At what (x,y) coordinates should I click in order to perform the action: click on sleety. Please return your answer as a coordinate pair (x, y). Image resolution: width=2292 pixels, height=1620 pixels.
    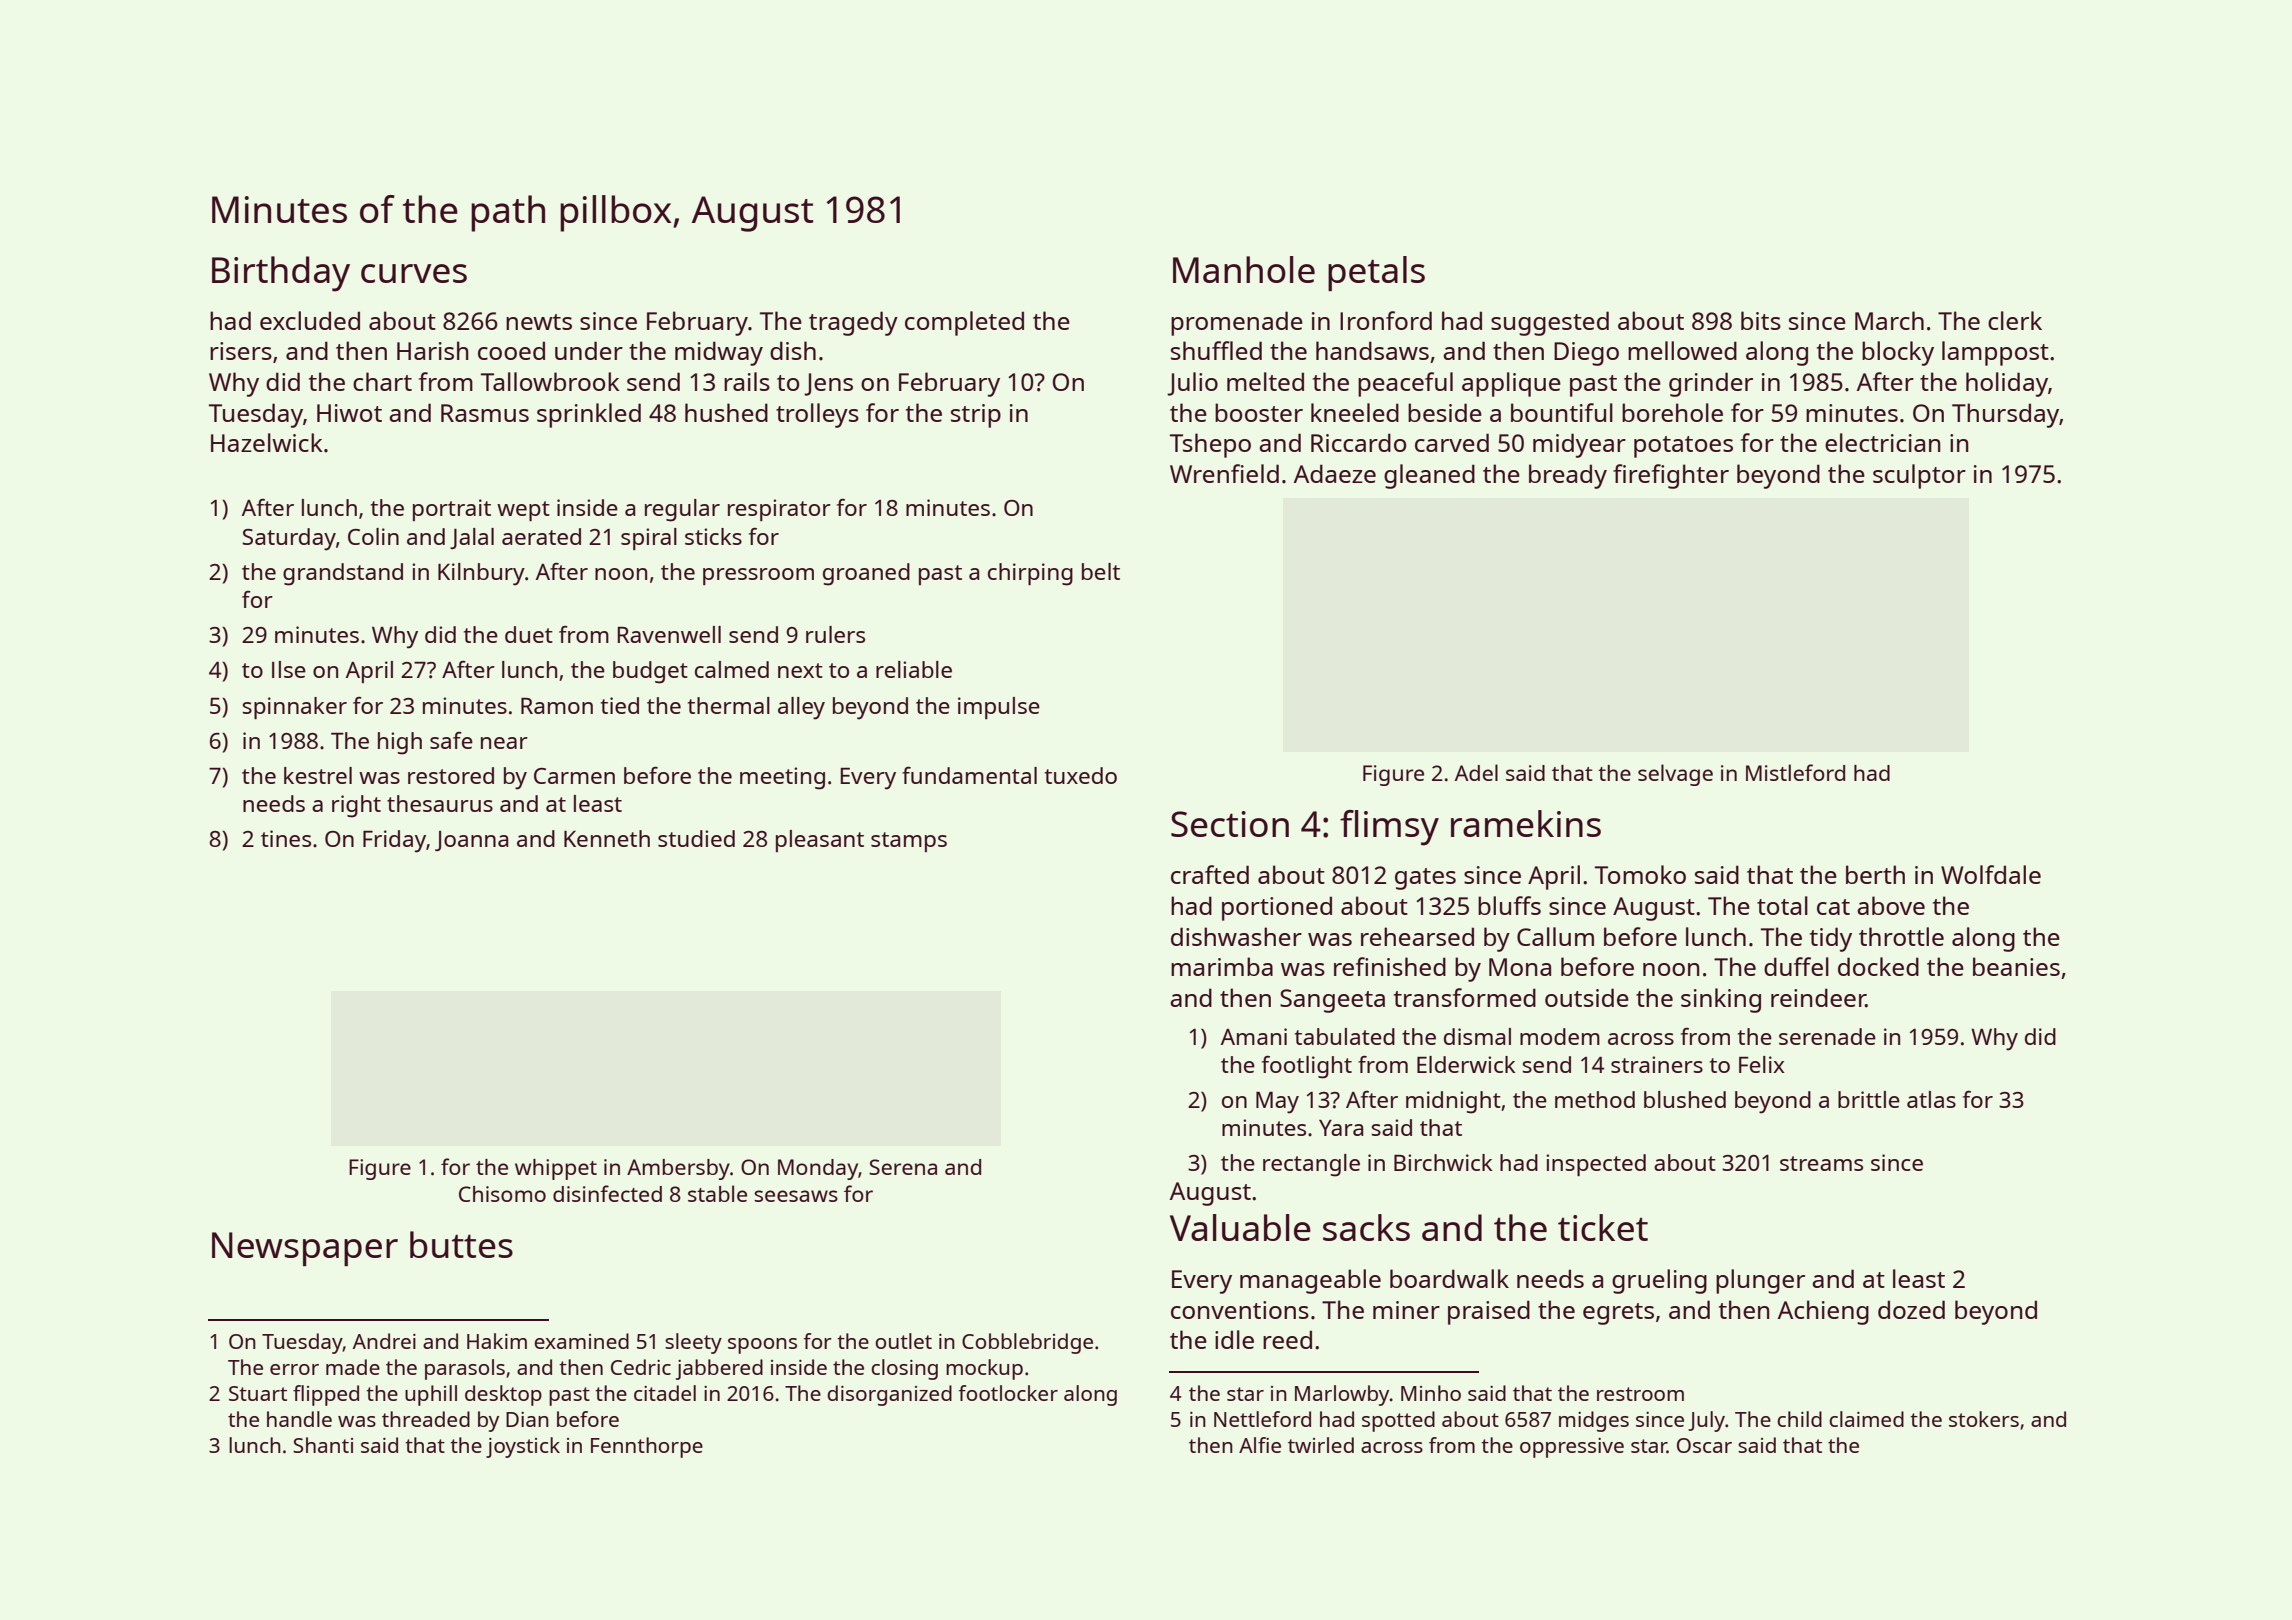
    Looking at the image, I should click on (693, 1343).
